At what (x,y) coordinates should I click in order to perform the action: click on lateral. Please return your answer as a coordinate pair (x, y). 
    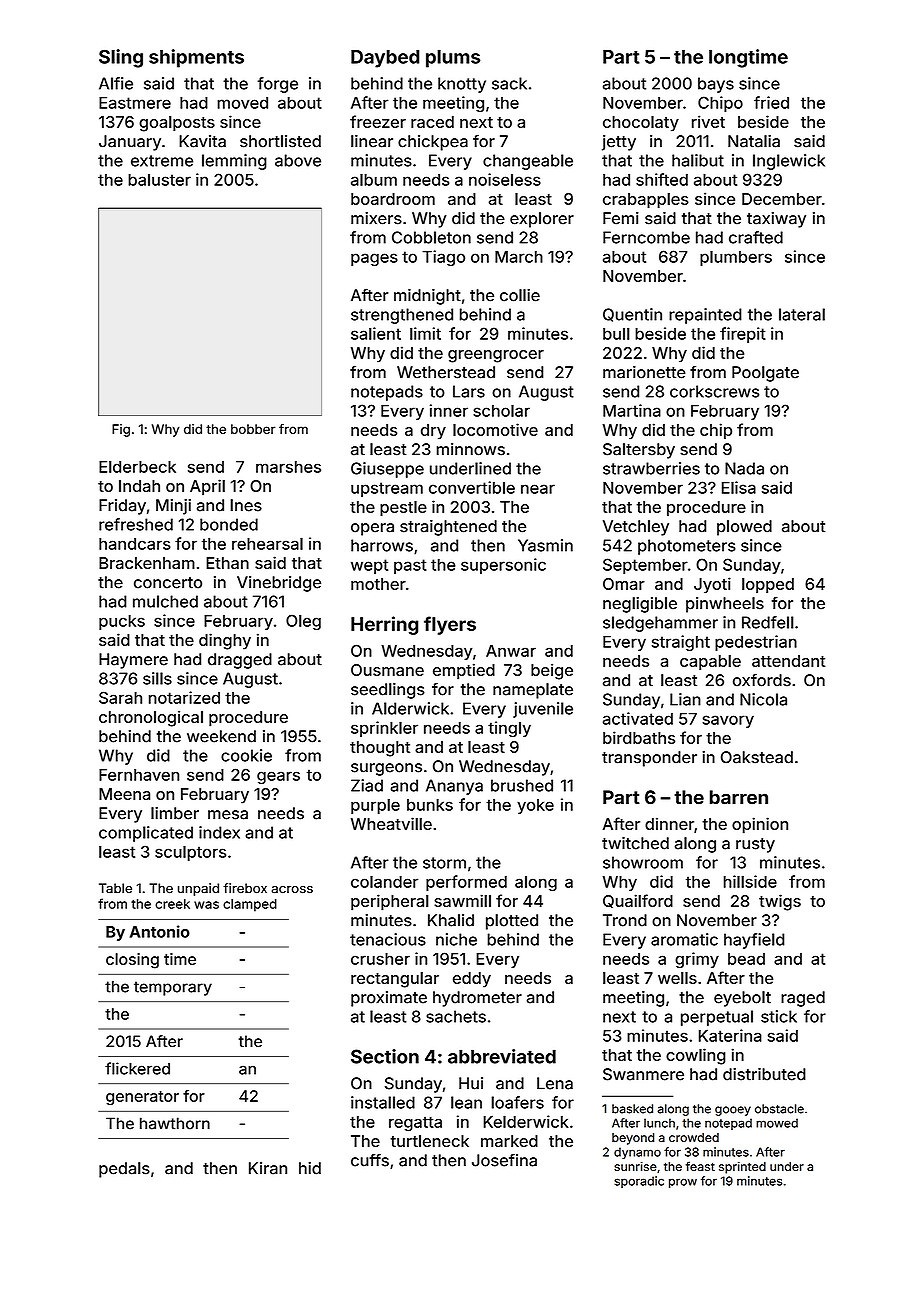
    Looking at the image, I should click on (802, 314).
